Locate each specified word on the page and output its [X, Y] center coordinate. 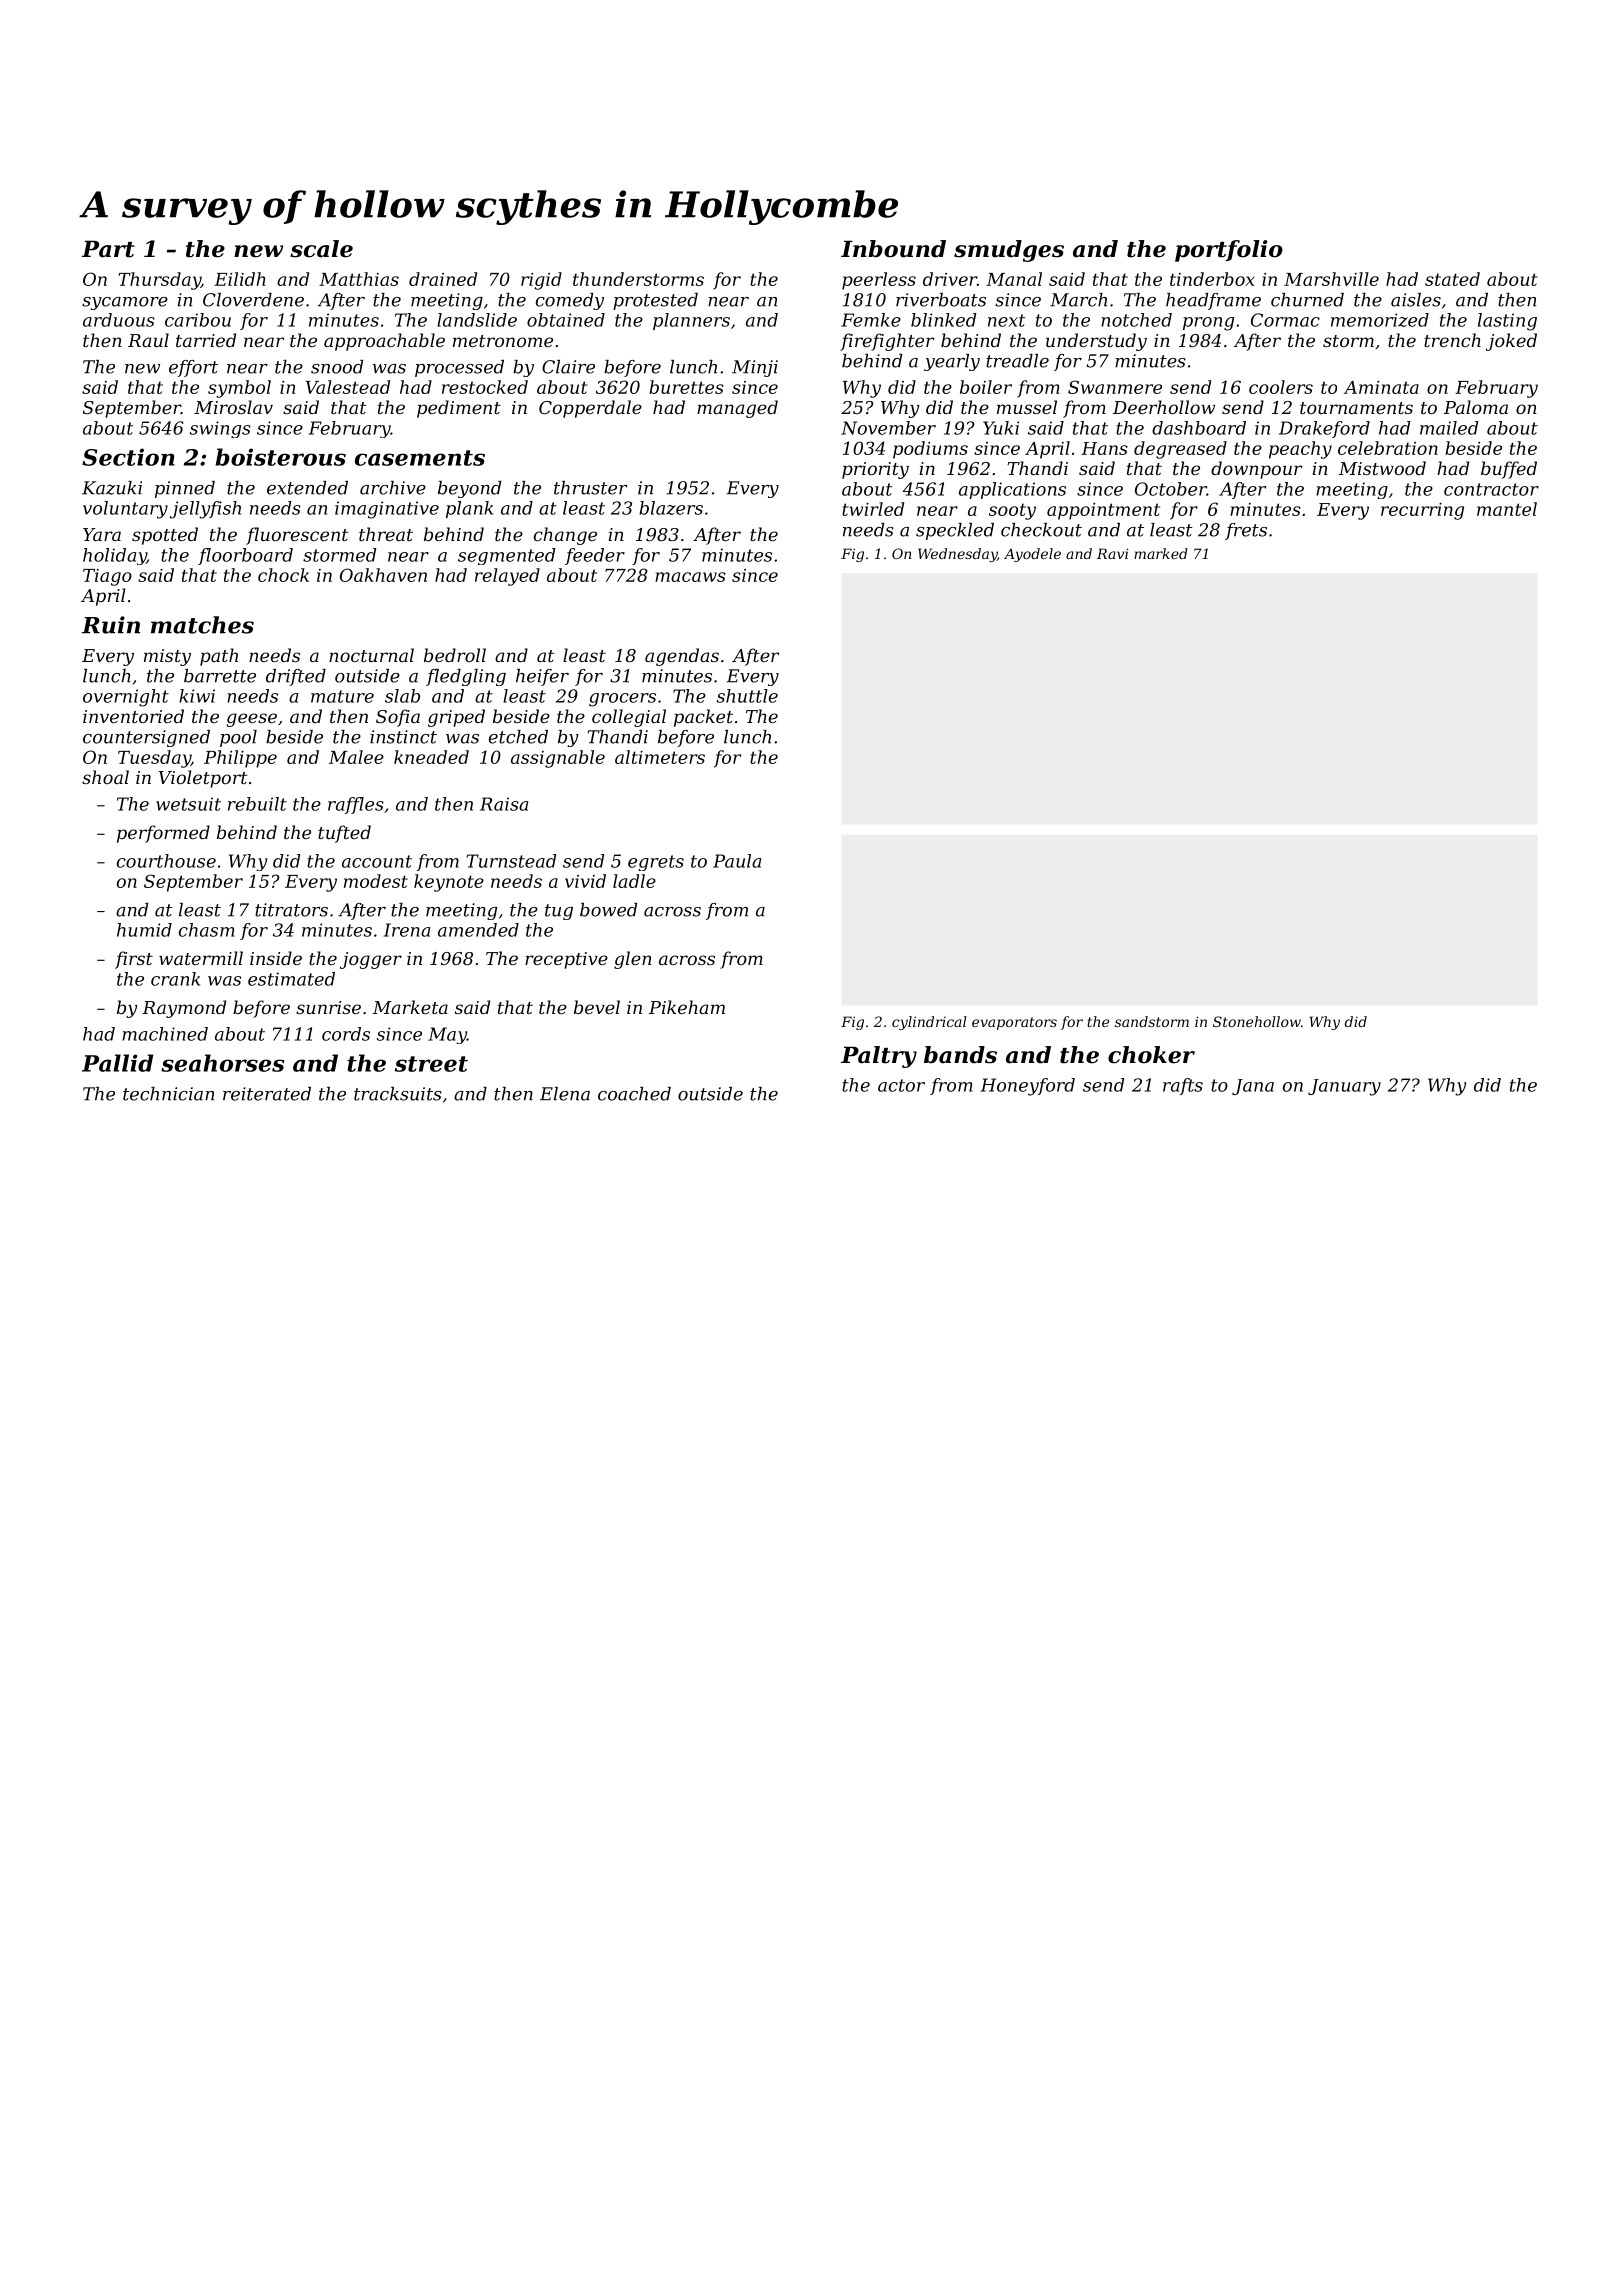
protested [655, 301]
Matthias [359, 279]
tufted [344, 834]
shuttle [747, 696]
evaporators [1014, 1023]
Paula [737, 861]
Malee [356, 757]
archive [393, 488]
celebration [1388, 448]
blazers [671, 508]
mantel [1507, 509]
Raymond [184, 1009]
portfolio [1229, 251]
